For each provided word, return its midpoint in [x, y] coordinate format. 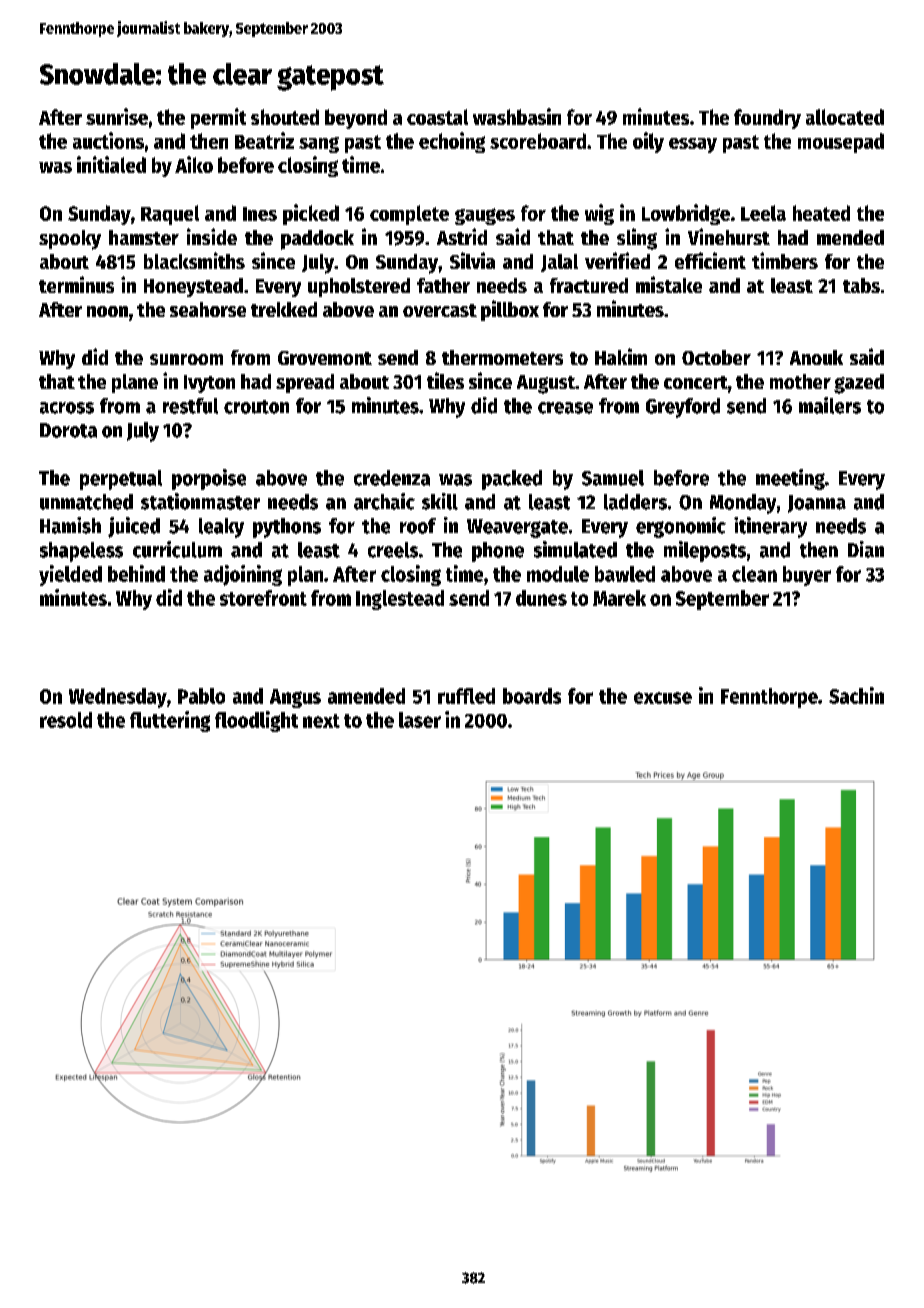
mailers [830, 405]
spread [305, 383]
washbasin [517, 116]
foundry [767, 119]
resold [66, 720]
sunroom [186, 359]
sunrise [117, 116]
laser [420, 720]
